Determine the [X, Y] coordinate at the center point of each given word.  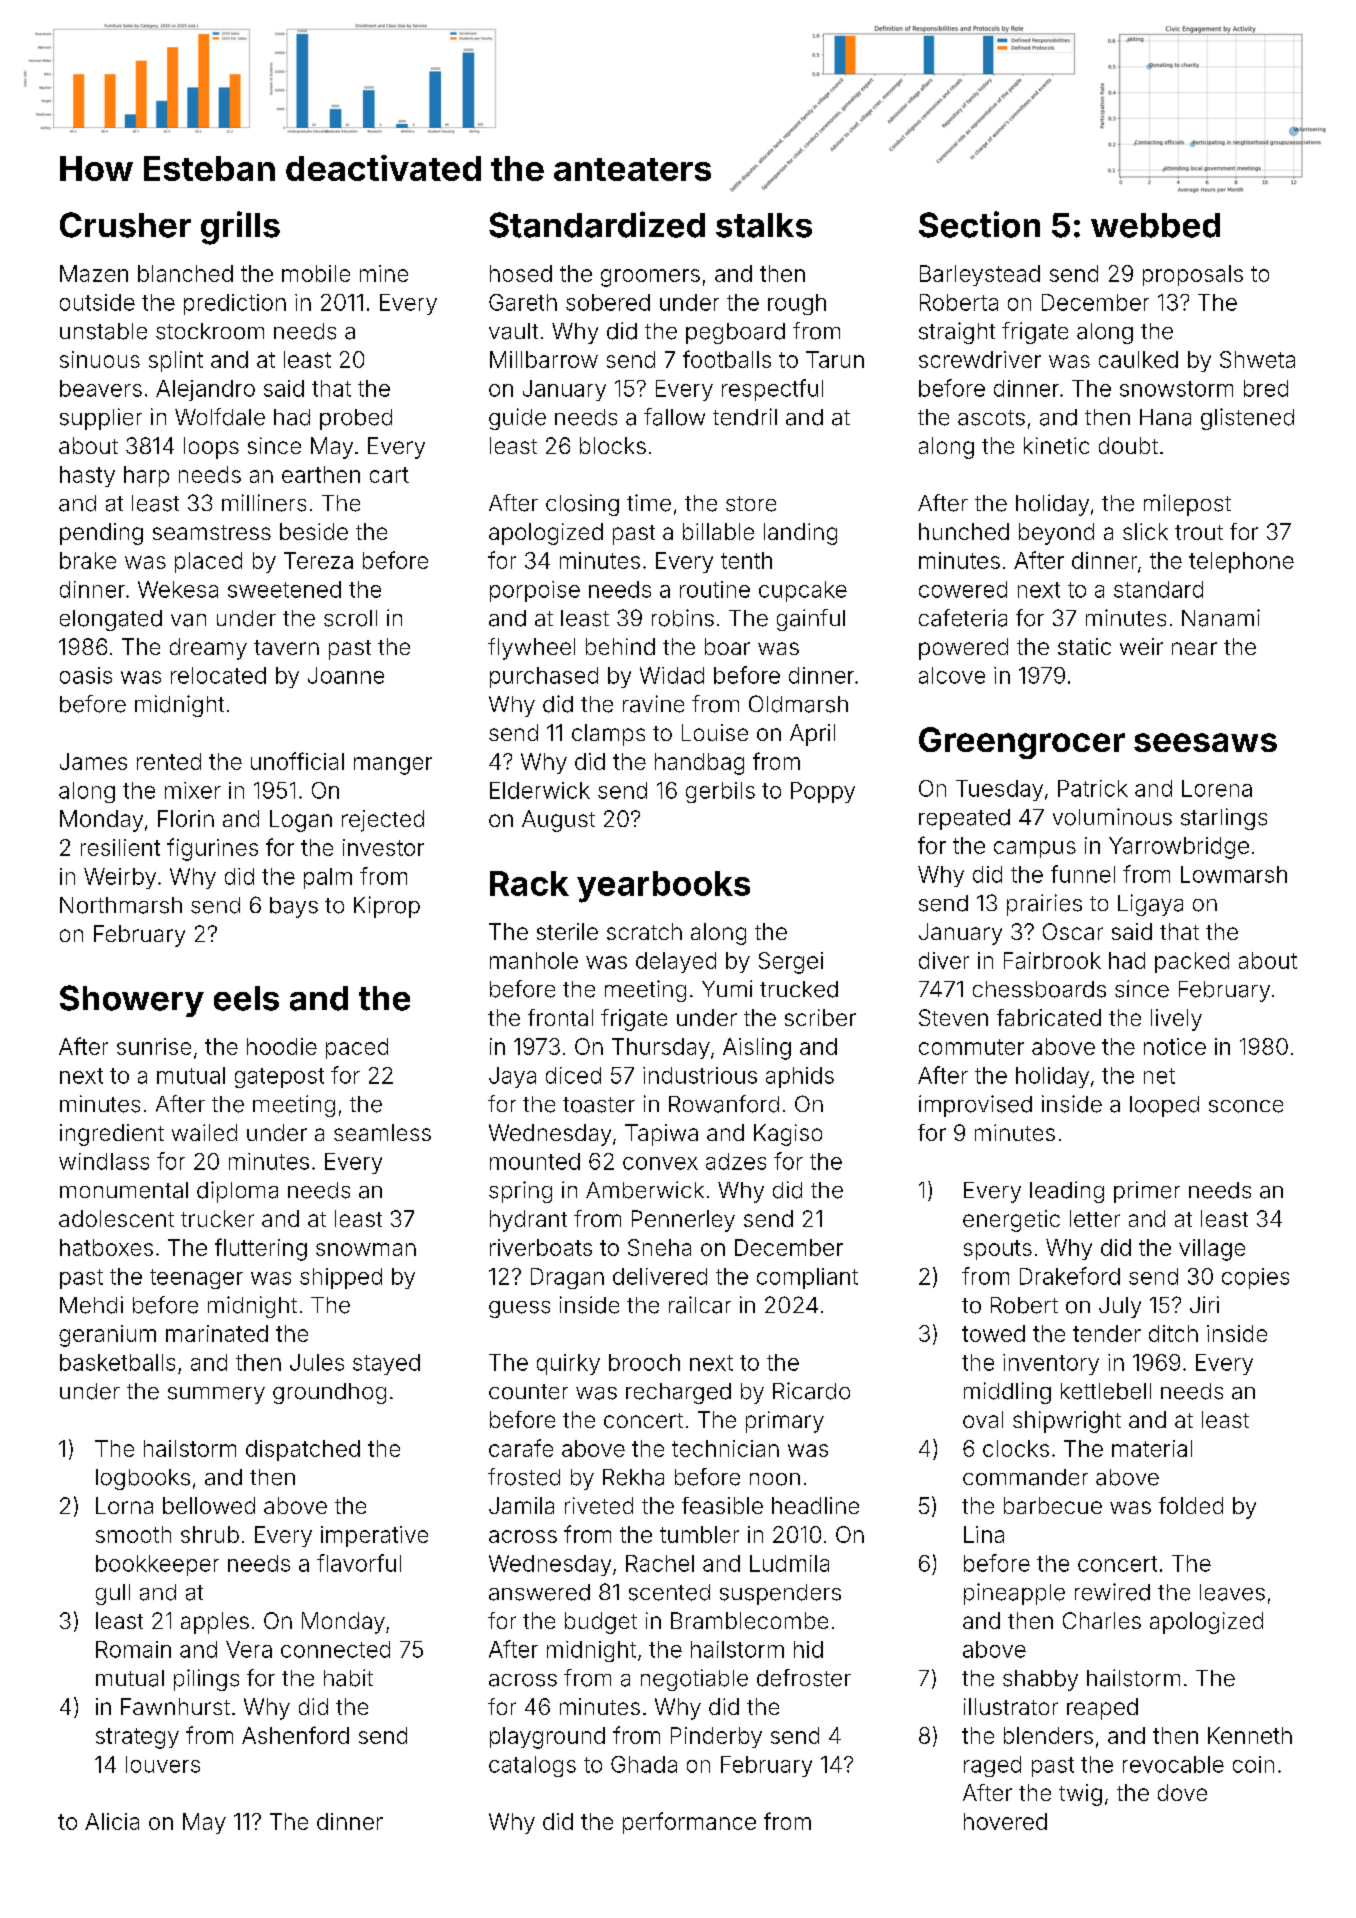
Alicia [112, 1821]
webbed [1155, 225]
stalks [764, 225]
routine [715, 589]
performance [689, 1823]
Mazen [94, 273]
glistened [1247, 419]
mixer [193, 790]
